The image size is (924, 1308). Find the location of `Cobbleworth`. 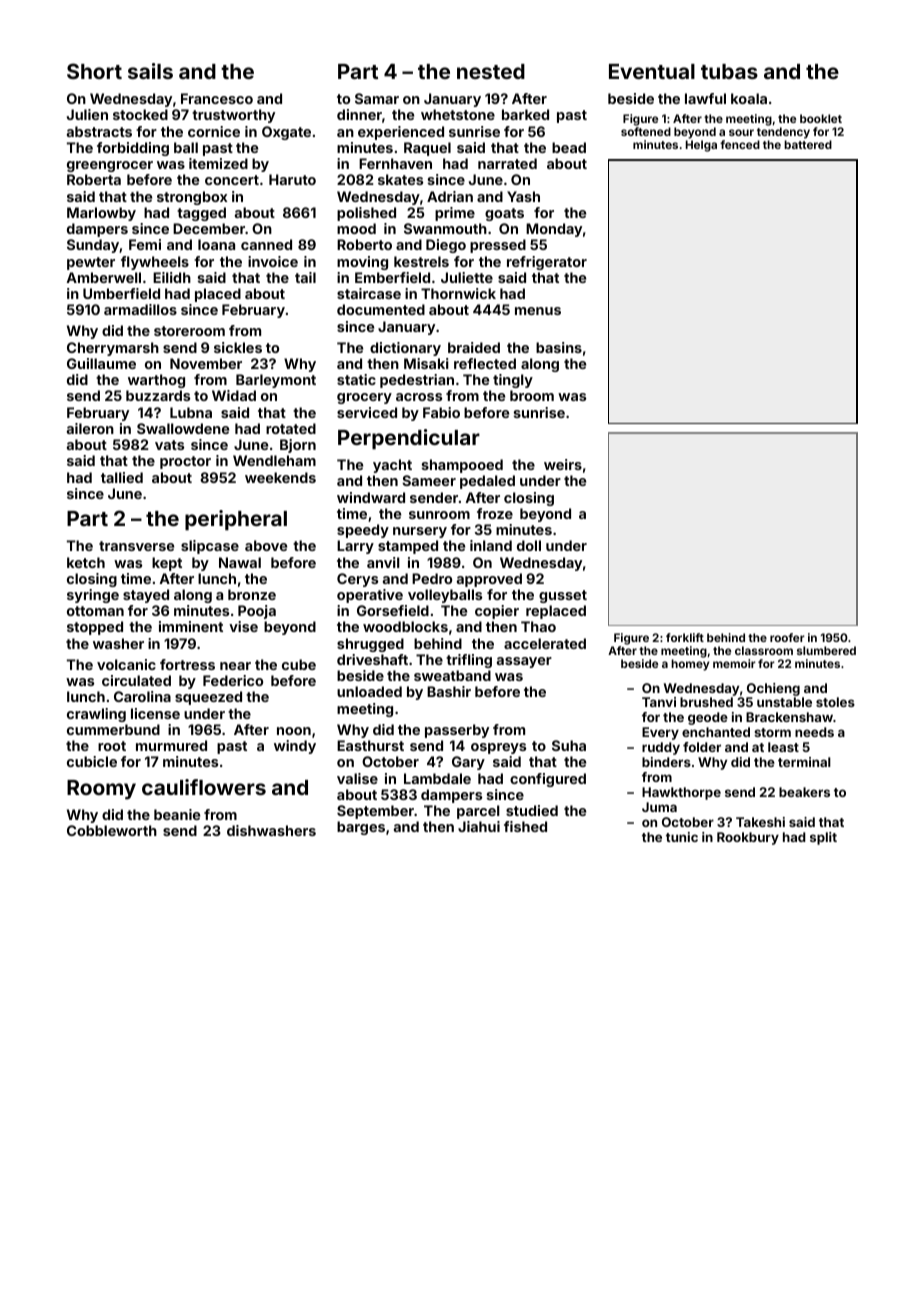

Cobbleworth is located at coordinates (112, 830).
